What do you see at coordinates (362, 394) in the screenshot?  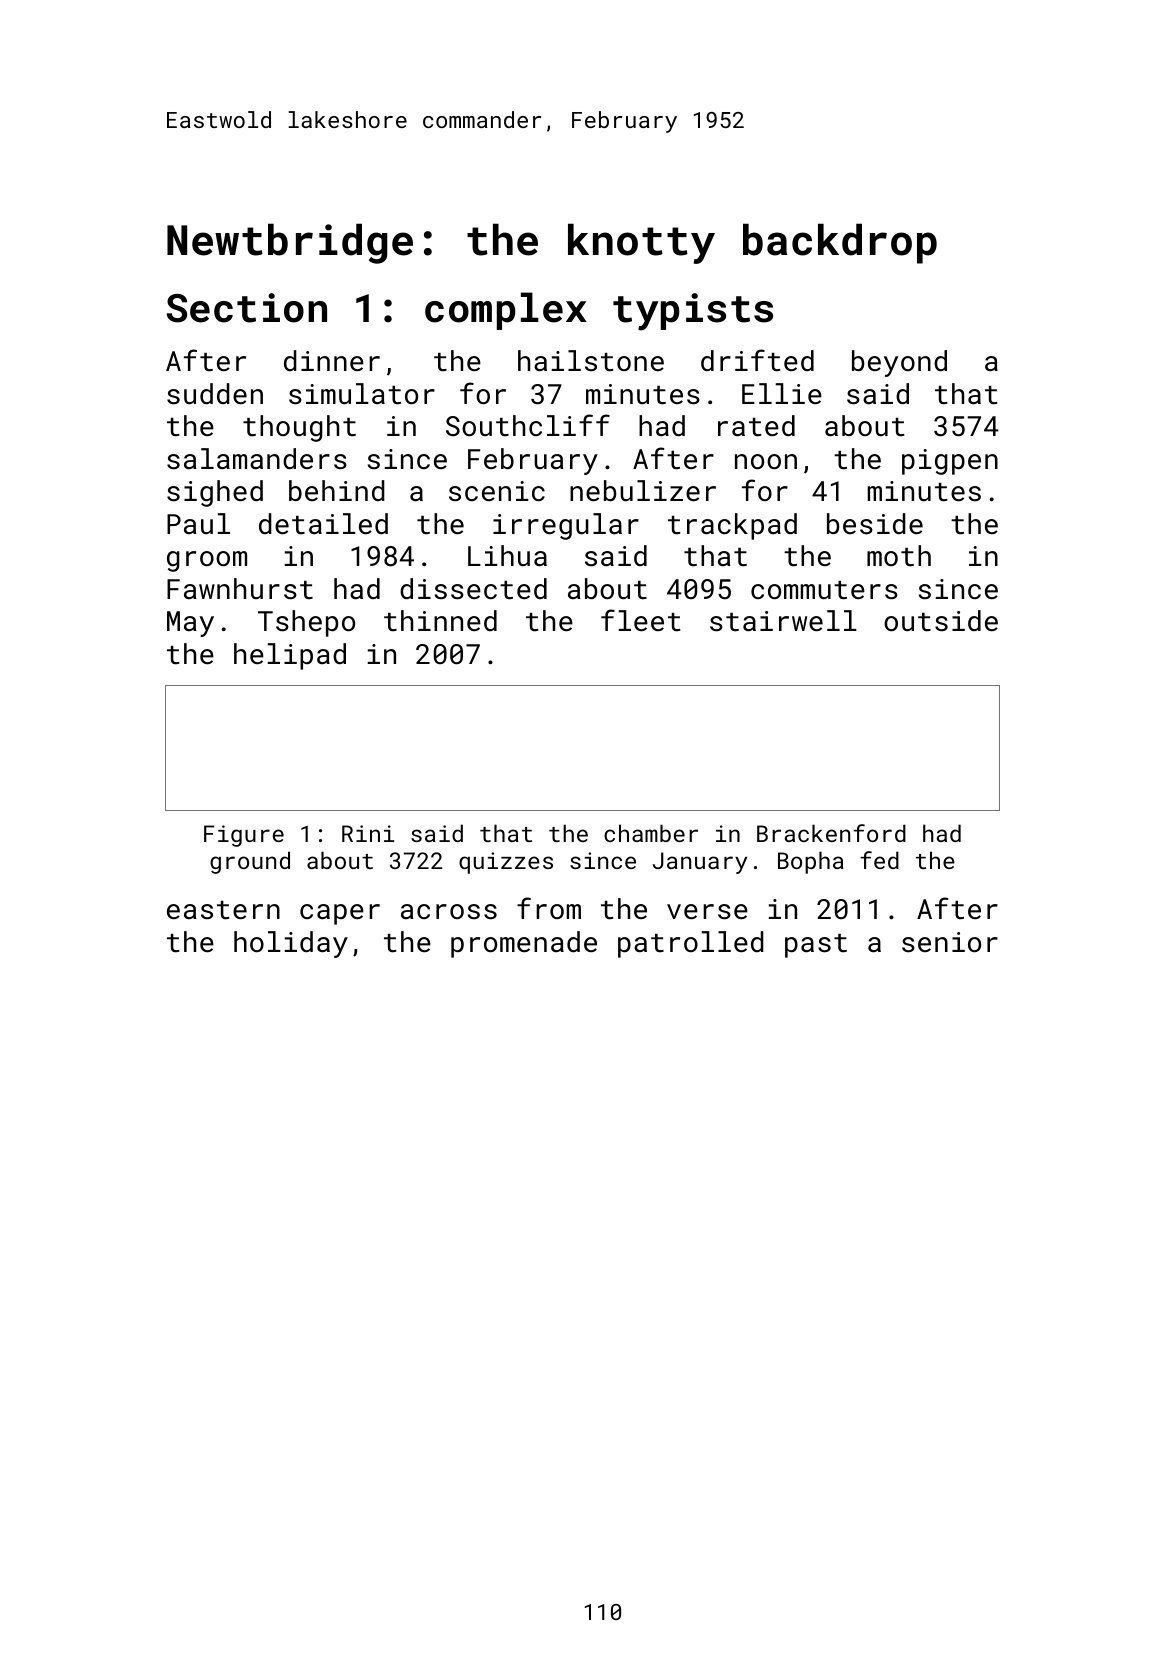 I see `simulator` at bounding box center [362, 394].
